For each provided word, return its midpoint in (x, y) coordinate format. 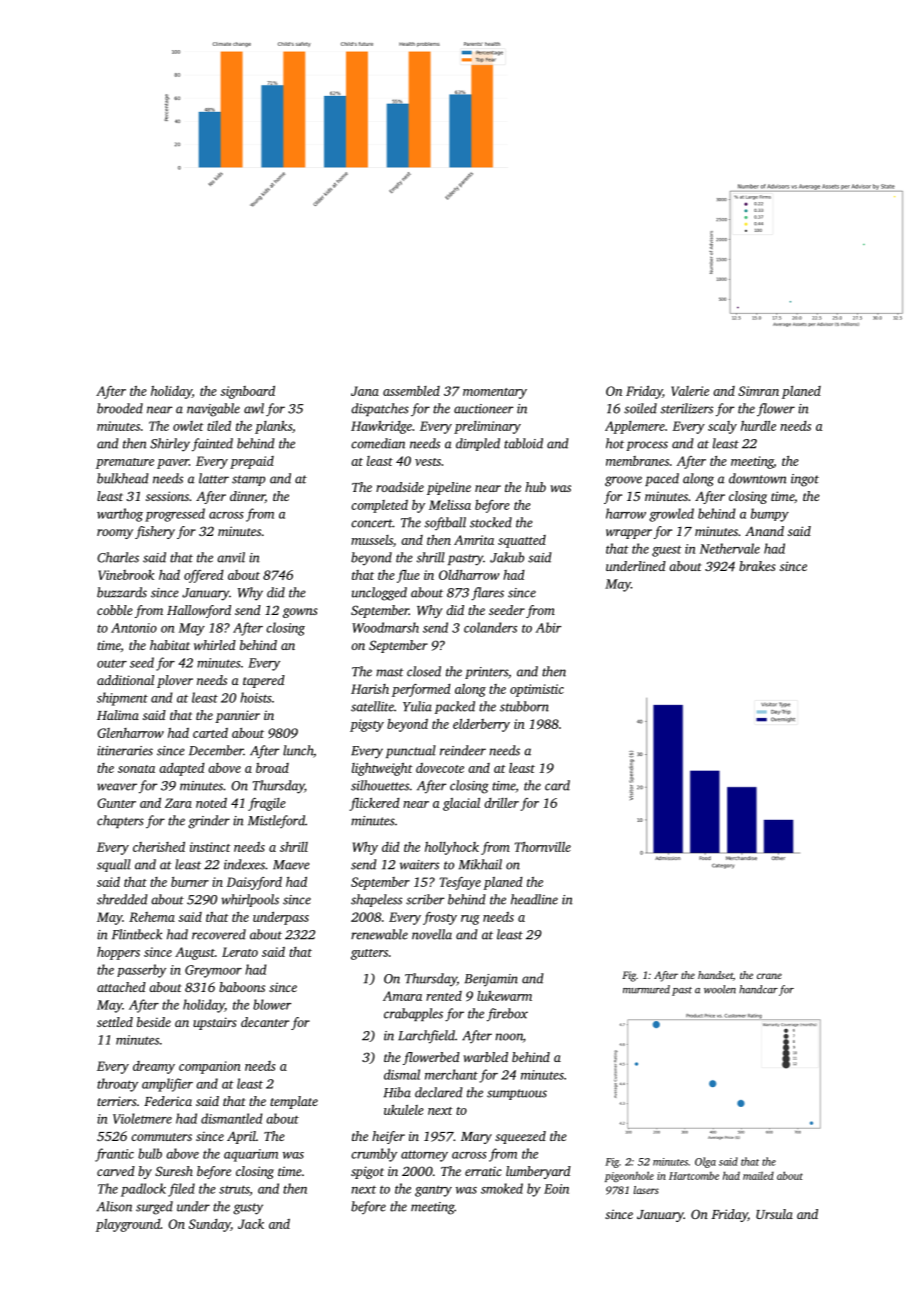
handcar (758, 989)
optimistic (537, 690)
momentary (495, 393)
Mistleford (276, 821)
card (557, 785)
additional (125, 680)
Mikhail (480, 864)
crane (769, 976)
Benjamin (491, 980)
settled (115, 1022)
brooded (120, 408)
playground (128, 1225)
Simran (758, 391)
